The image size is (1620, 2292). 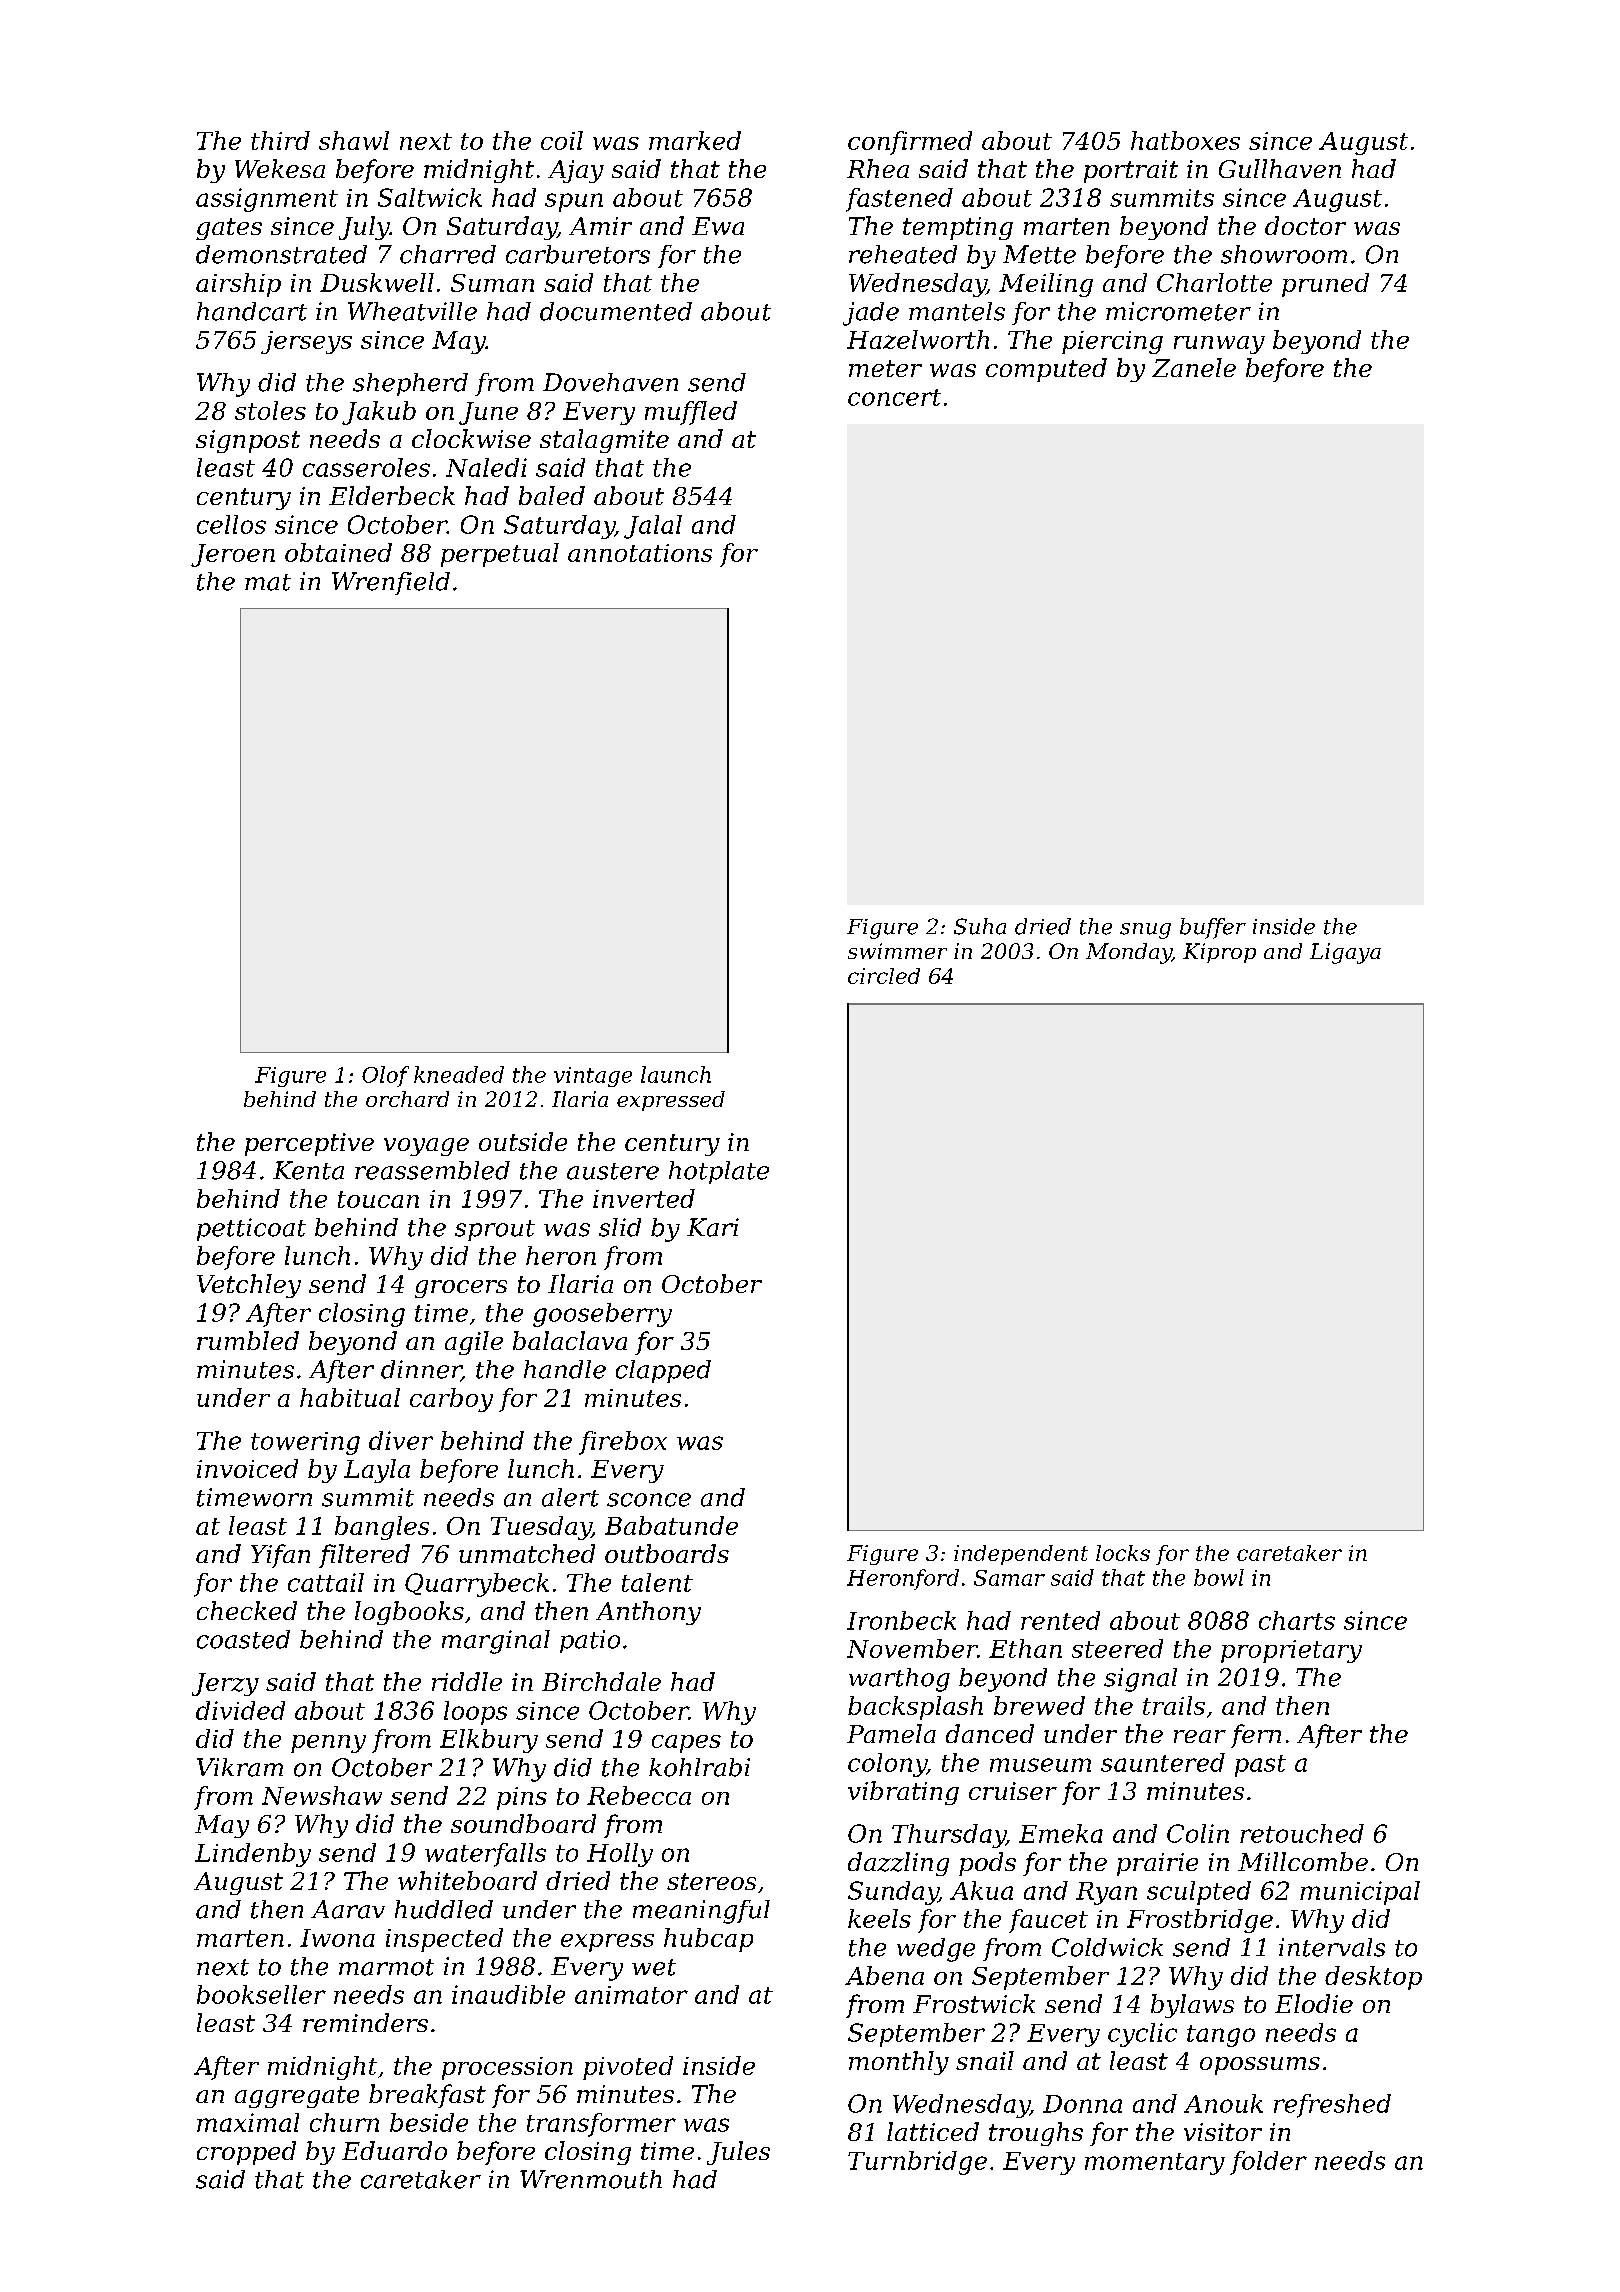 What do you see at coordinates (899, 2063) in the screenshot?
I see `monthly` at bounding box center [899, 2063].
